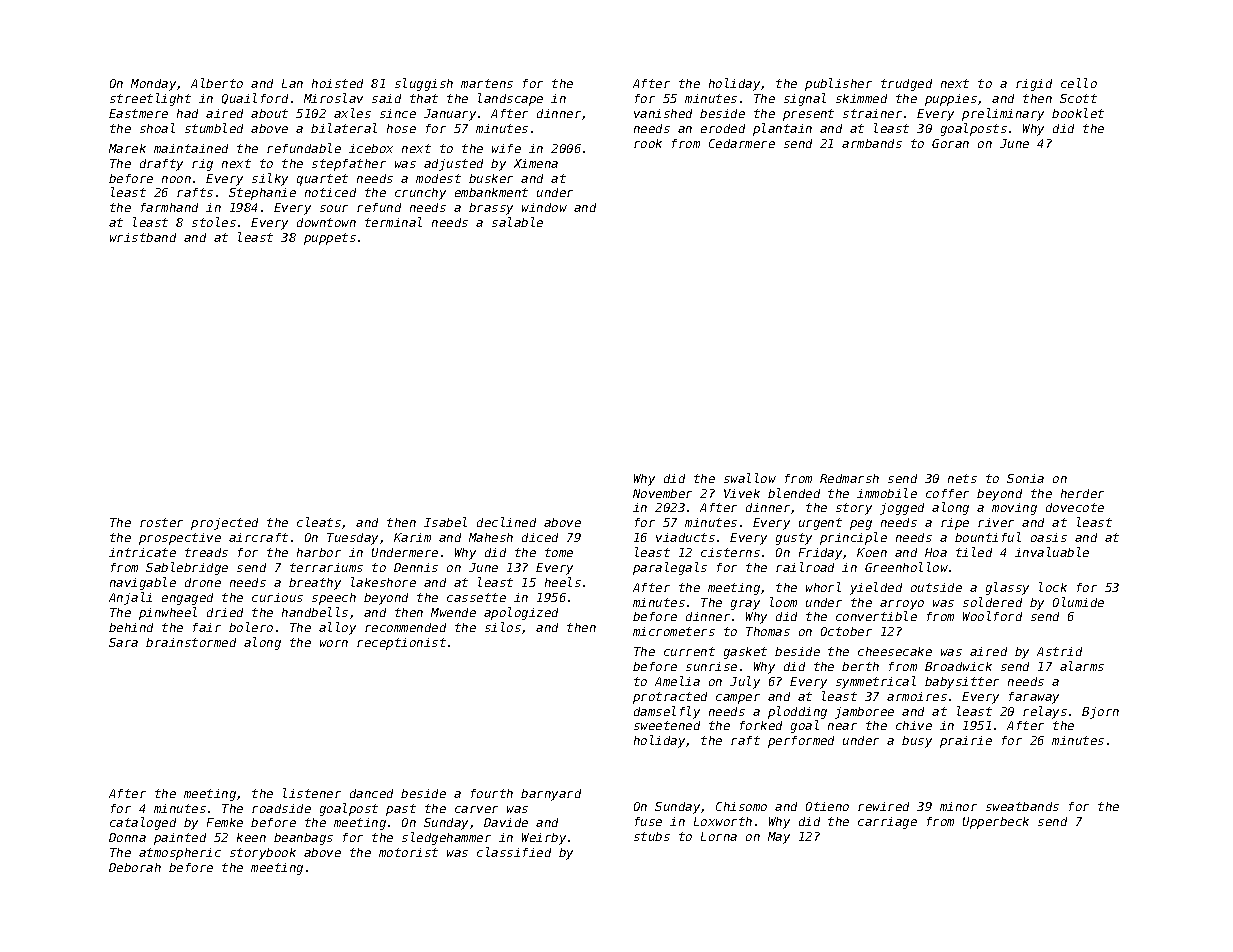 The image size is (1233, 952). Describe the element at coordinates (333, 98) in the page. I see `Miroslav` at that location.
